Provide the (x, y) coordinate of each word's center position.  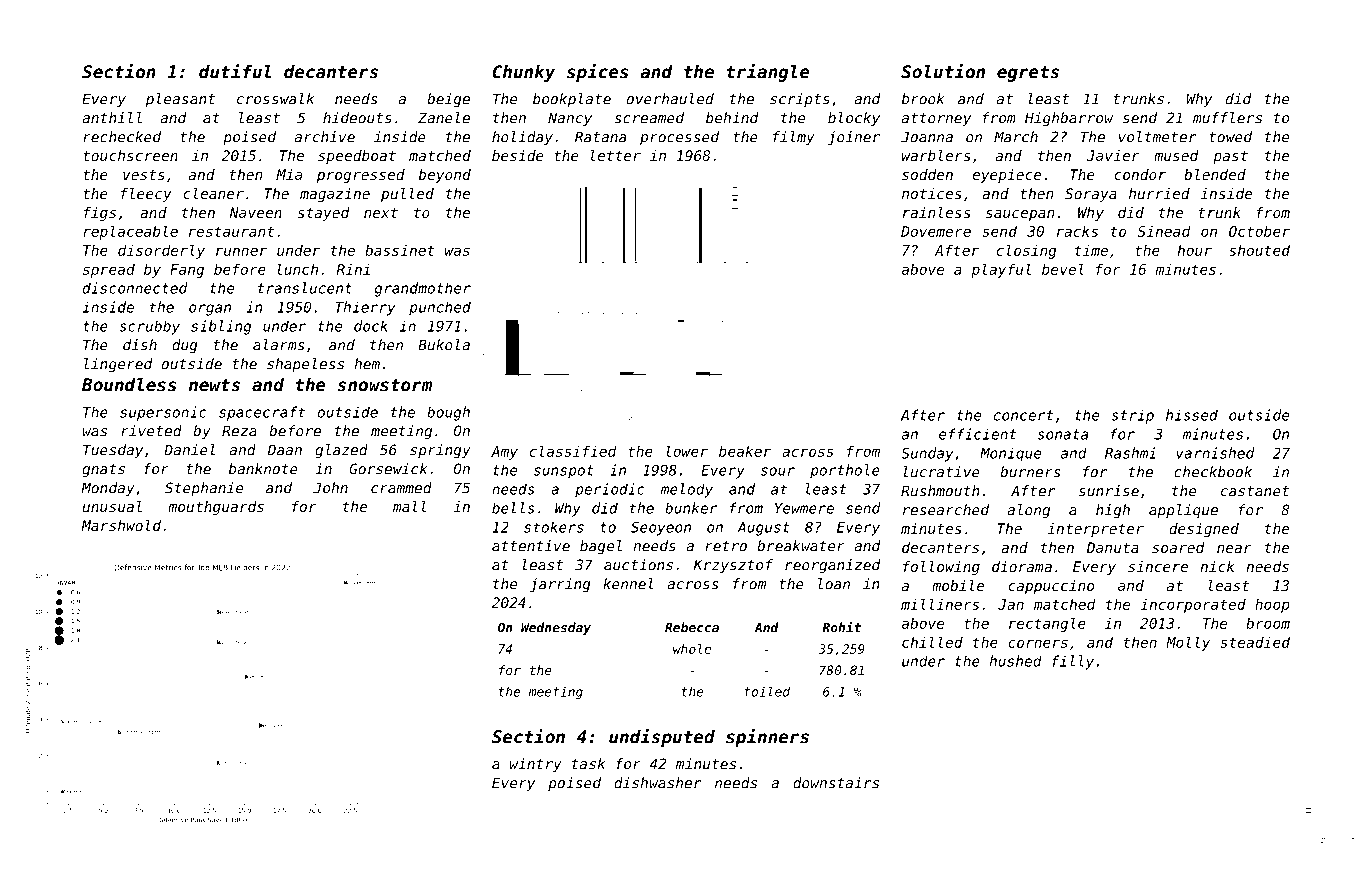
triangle (768, 73)
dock (371, 326)
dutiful (235, 71)
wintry (536, 765)
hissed (1192, 415)
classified (573, 451)
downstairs (836, 783)
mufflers (1227, 118)
